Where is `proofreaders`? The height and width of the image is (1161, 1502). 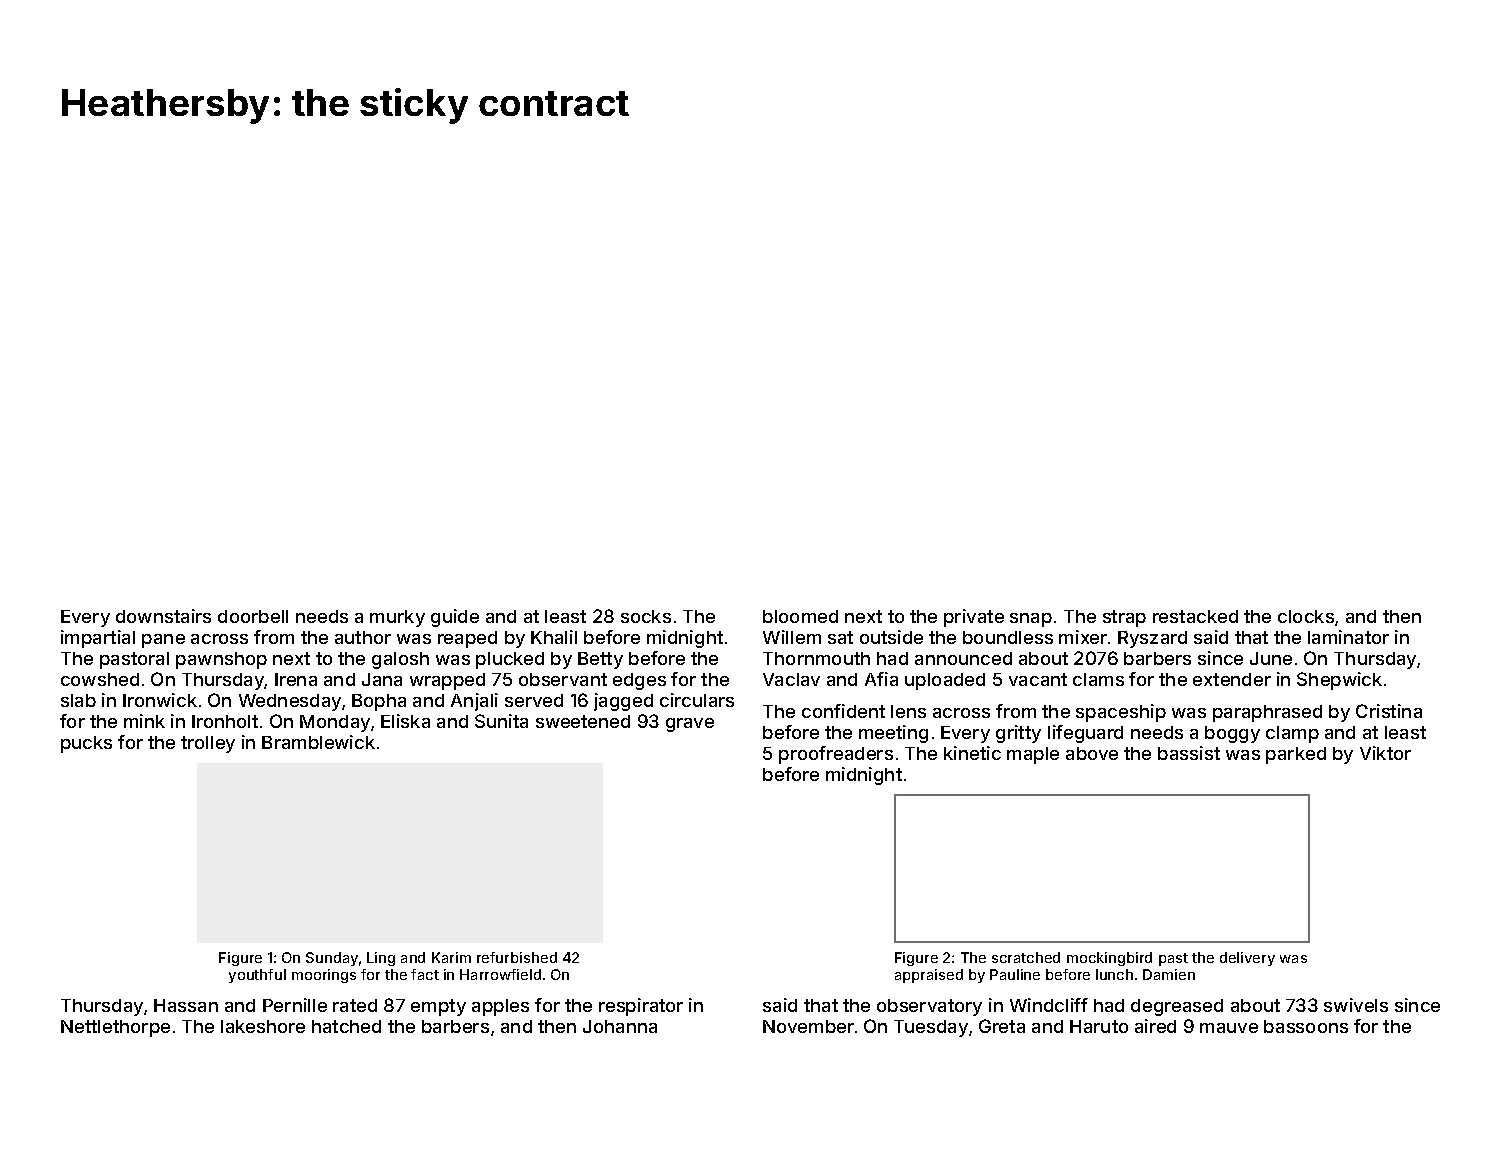
proofreaders is located at coordinates (836, 755).
